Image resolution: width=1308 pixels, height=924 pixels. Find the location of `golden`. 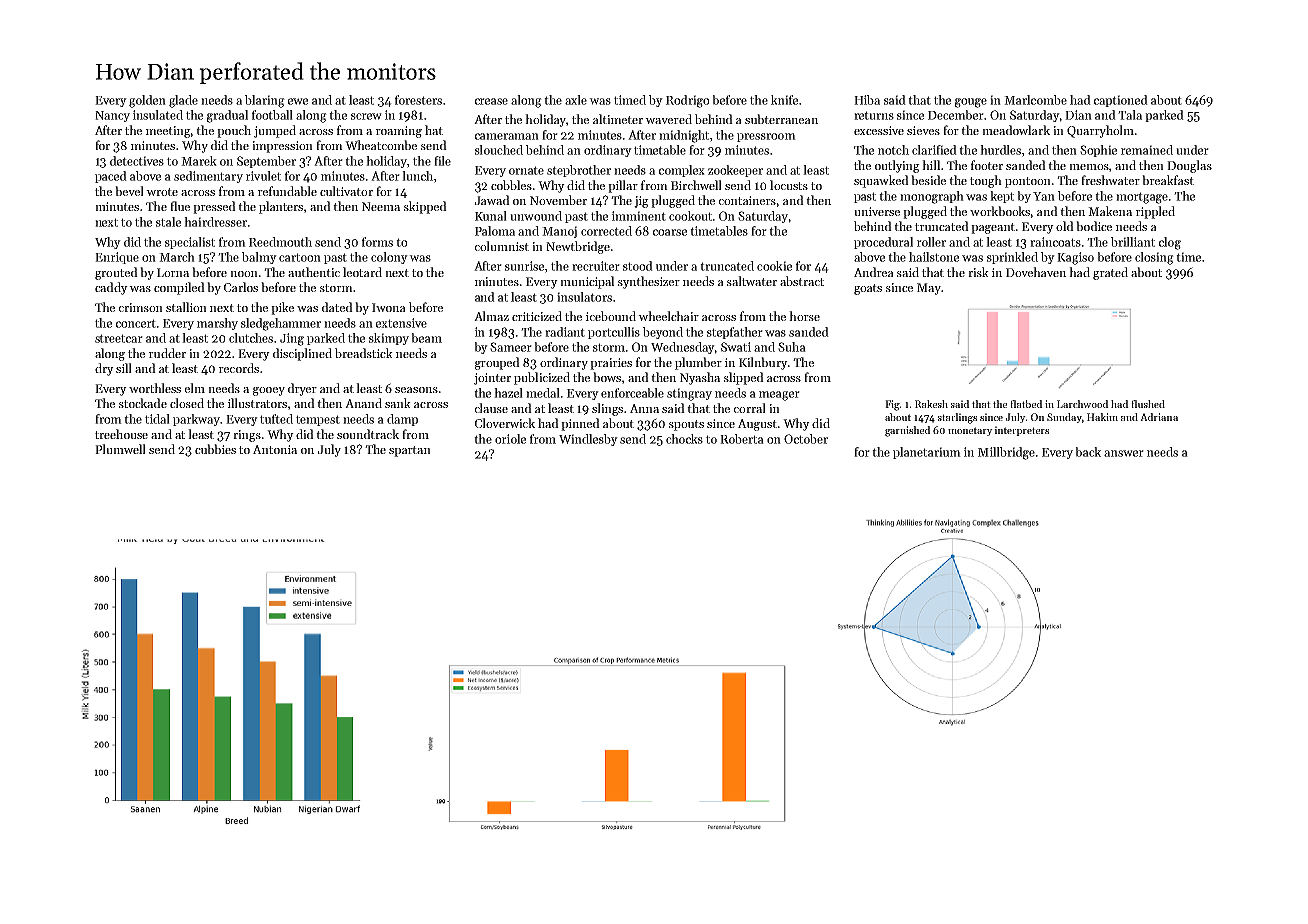

golden is located at coordinates (147, 101).
